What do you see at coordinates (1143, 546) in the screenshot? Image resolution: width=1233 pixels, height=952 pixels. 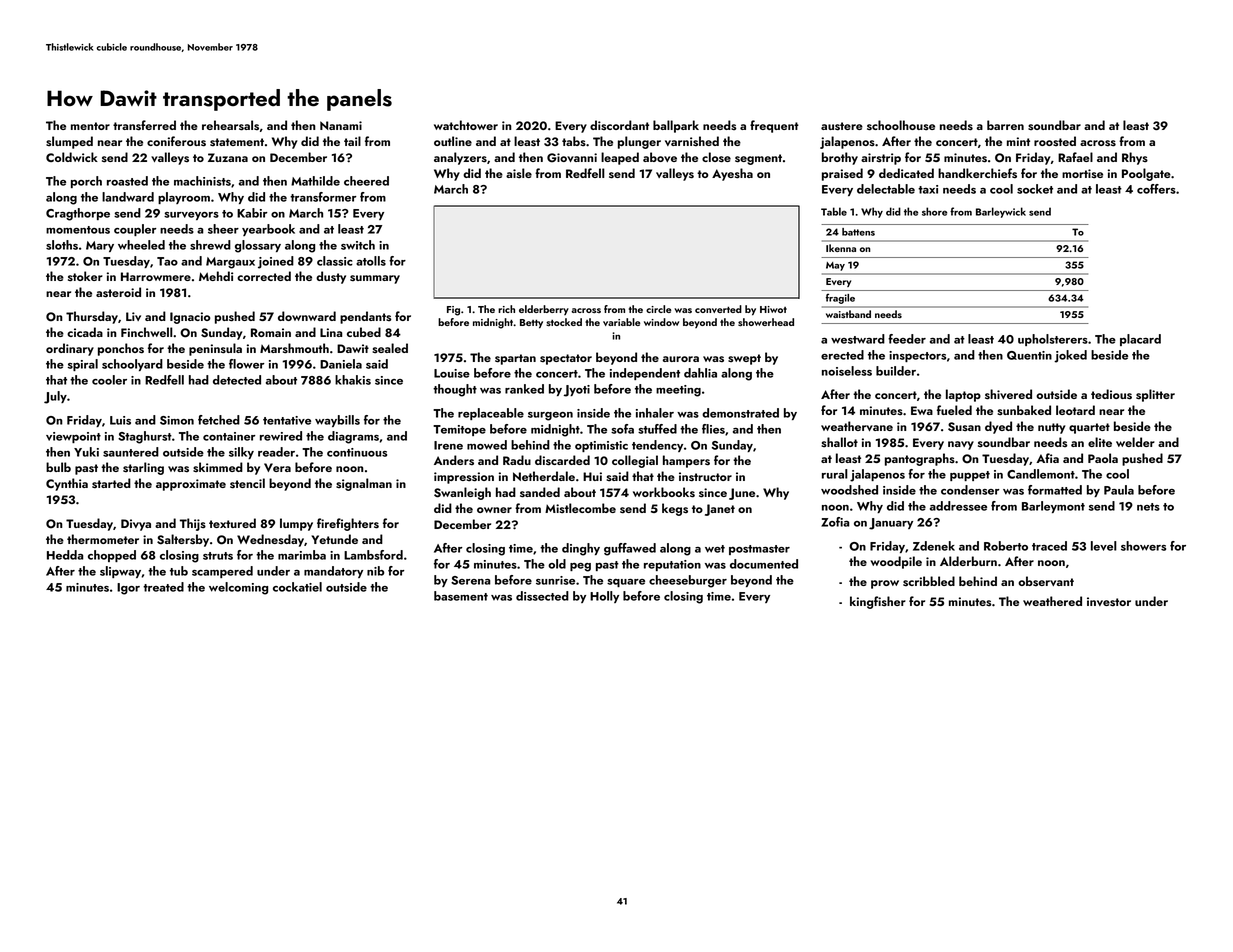 I see `showers` at bounding box center [1143, 546].
